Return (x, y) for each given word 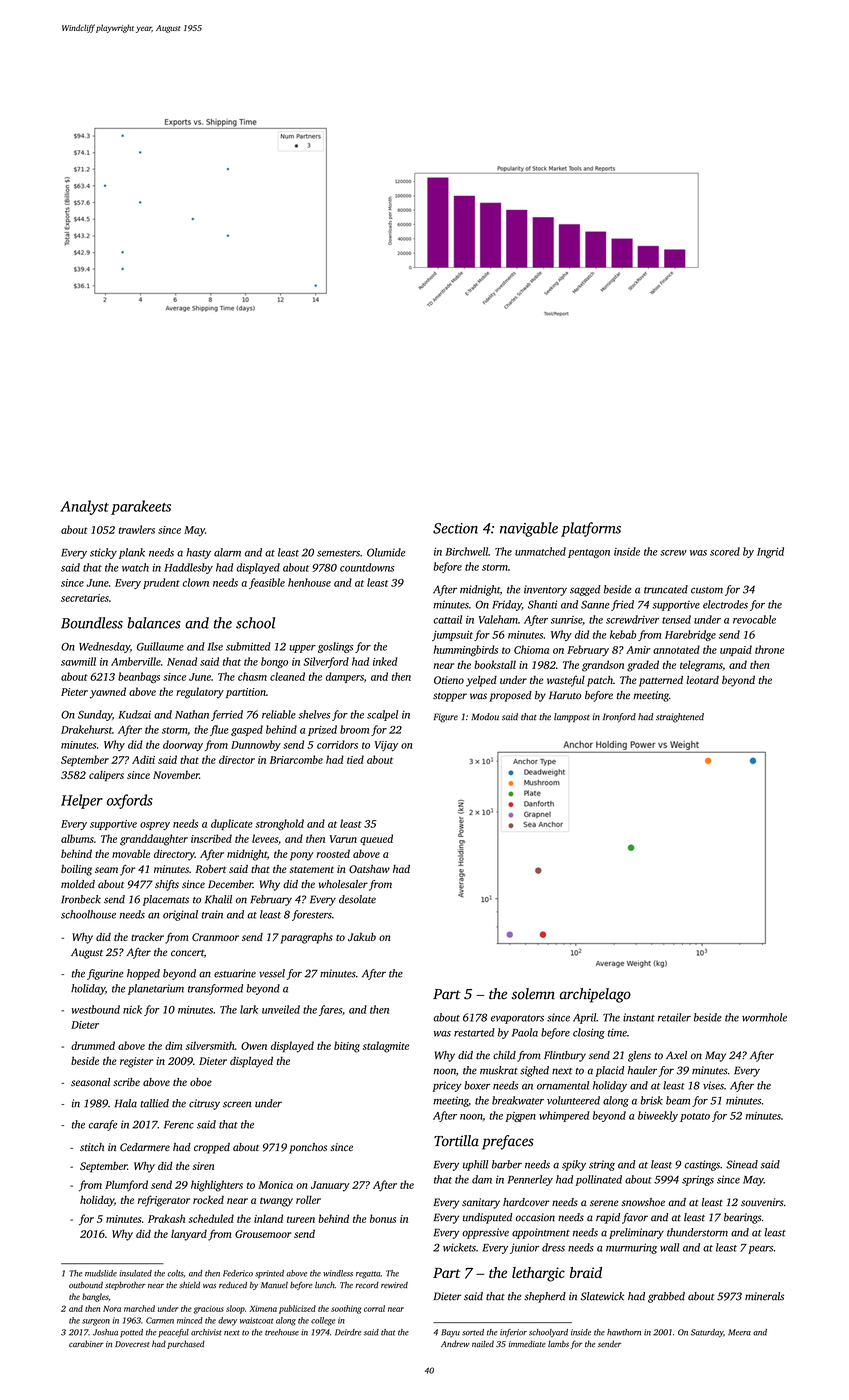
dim (173, 1045)
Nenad (182, 661)
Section (455, 528)
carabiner (86, 1343)
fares (330, 1010)
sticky (103, 553)
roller (308, 1199)
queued (376, 839)
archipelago (595, 995)
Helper (82, 801)
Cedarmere (145, 1147)
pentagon (589, 553)
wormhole (764, 1017)
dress (553, 1247)
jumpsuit (452, 636)
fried (622, 605)
